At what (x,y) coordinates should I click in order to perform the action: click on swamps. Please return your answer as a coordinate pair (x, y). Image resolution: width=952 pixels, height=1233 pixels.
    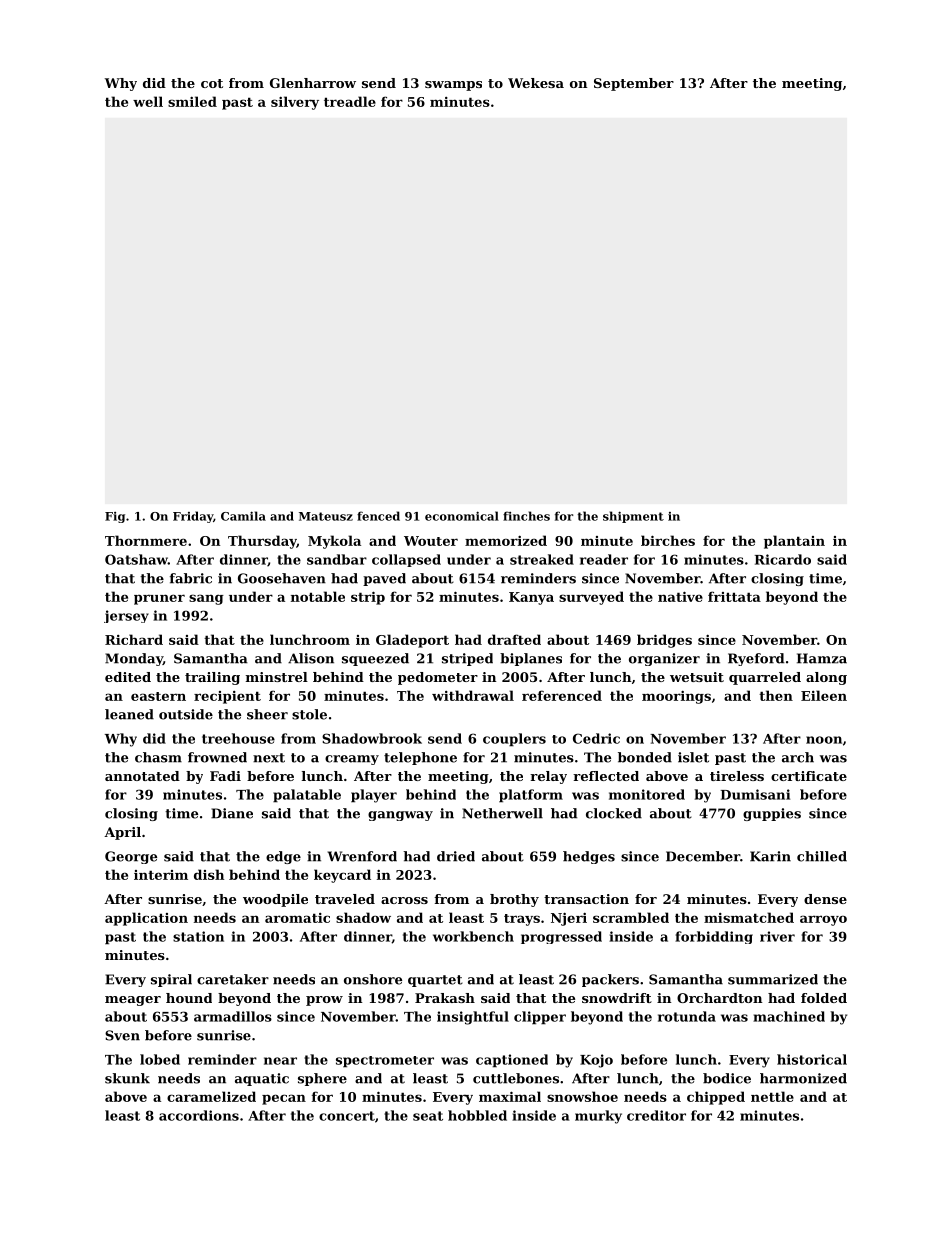
    Looking at the image, I should click on (453, 86).
